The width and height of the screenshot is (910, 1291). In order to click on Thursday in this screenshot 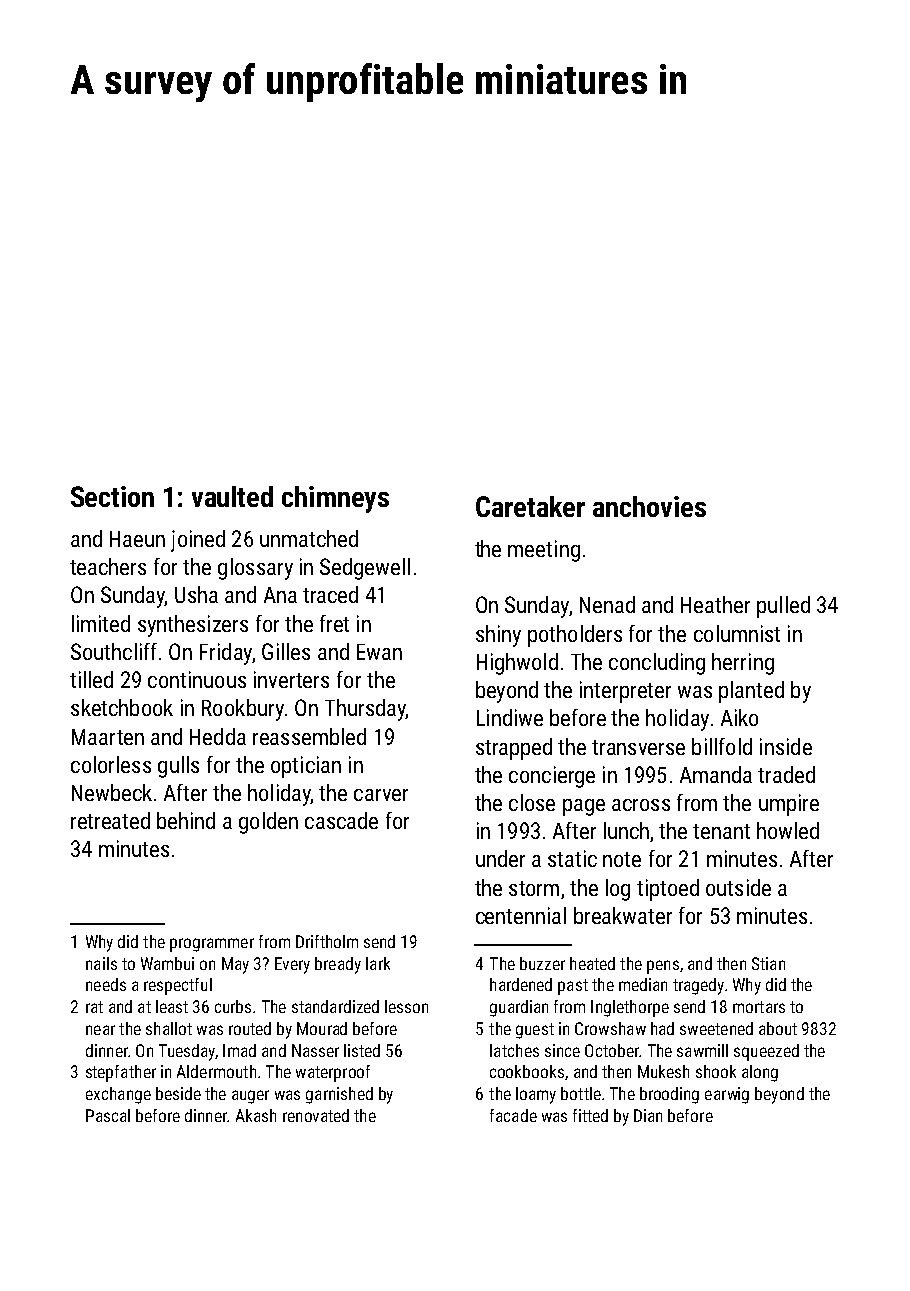, I will do `click(365, 710)`.
